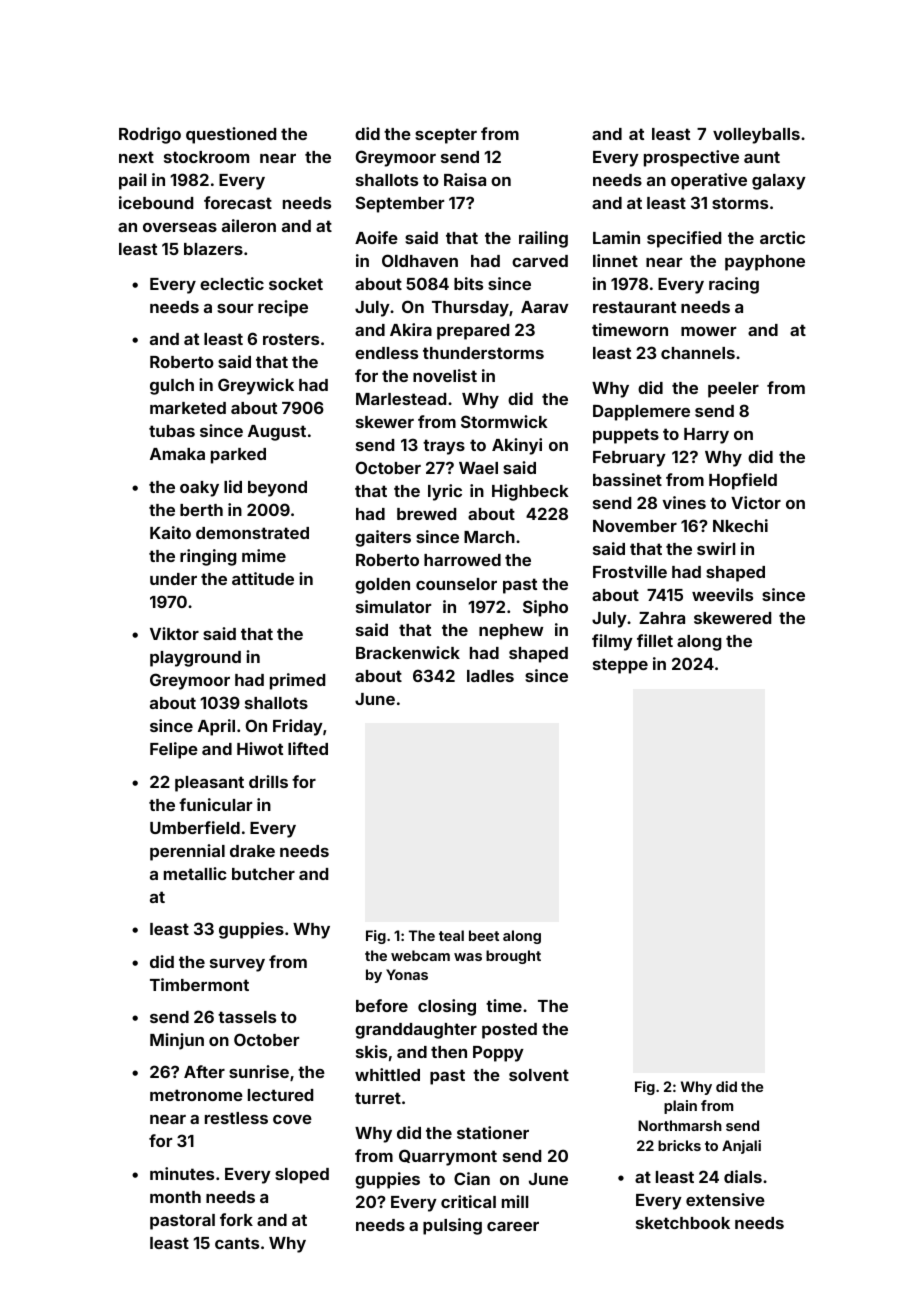 Image resolution: width=924 pixels, height=1308 pixels. Describe the element at coordinates (452, 1226) in the document. I see `pulsing` at that location.
